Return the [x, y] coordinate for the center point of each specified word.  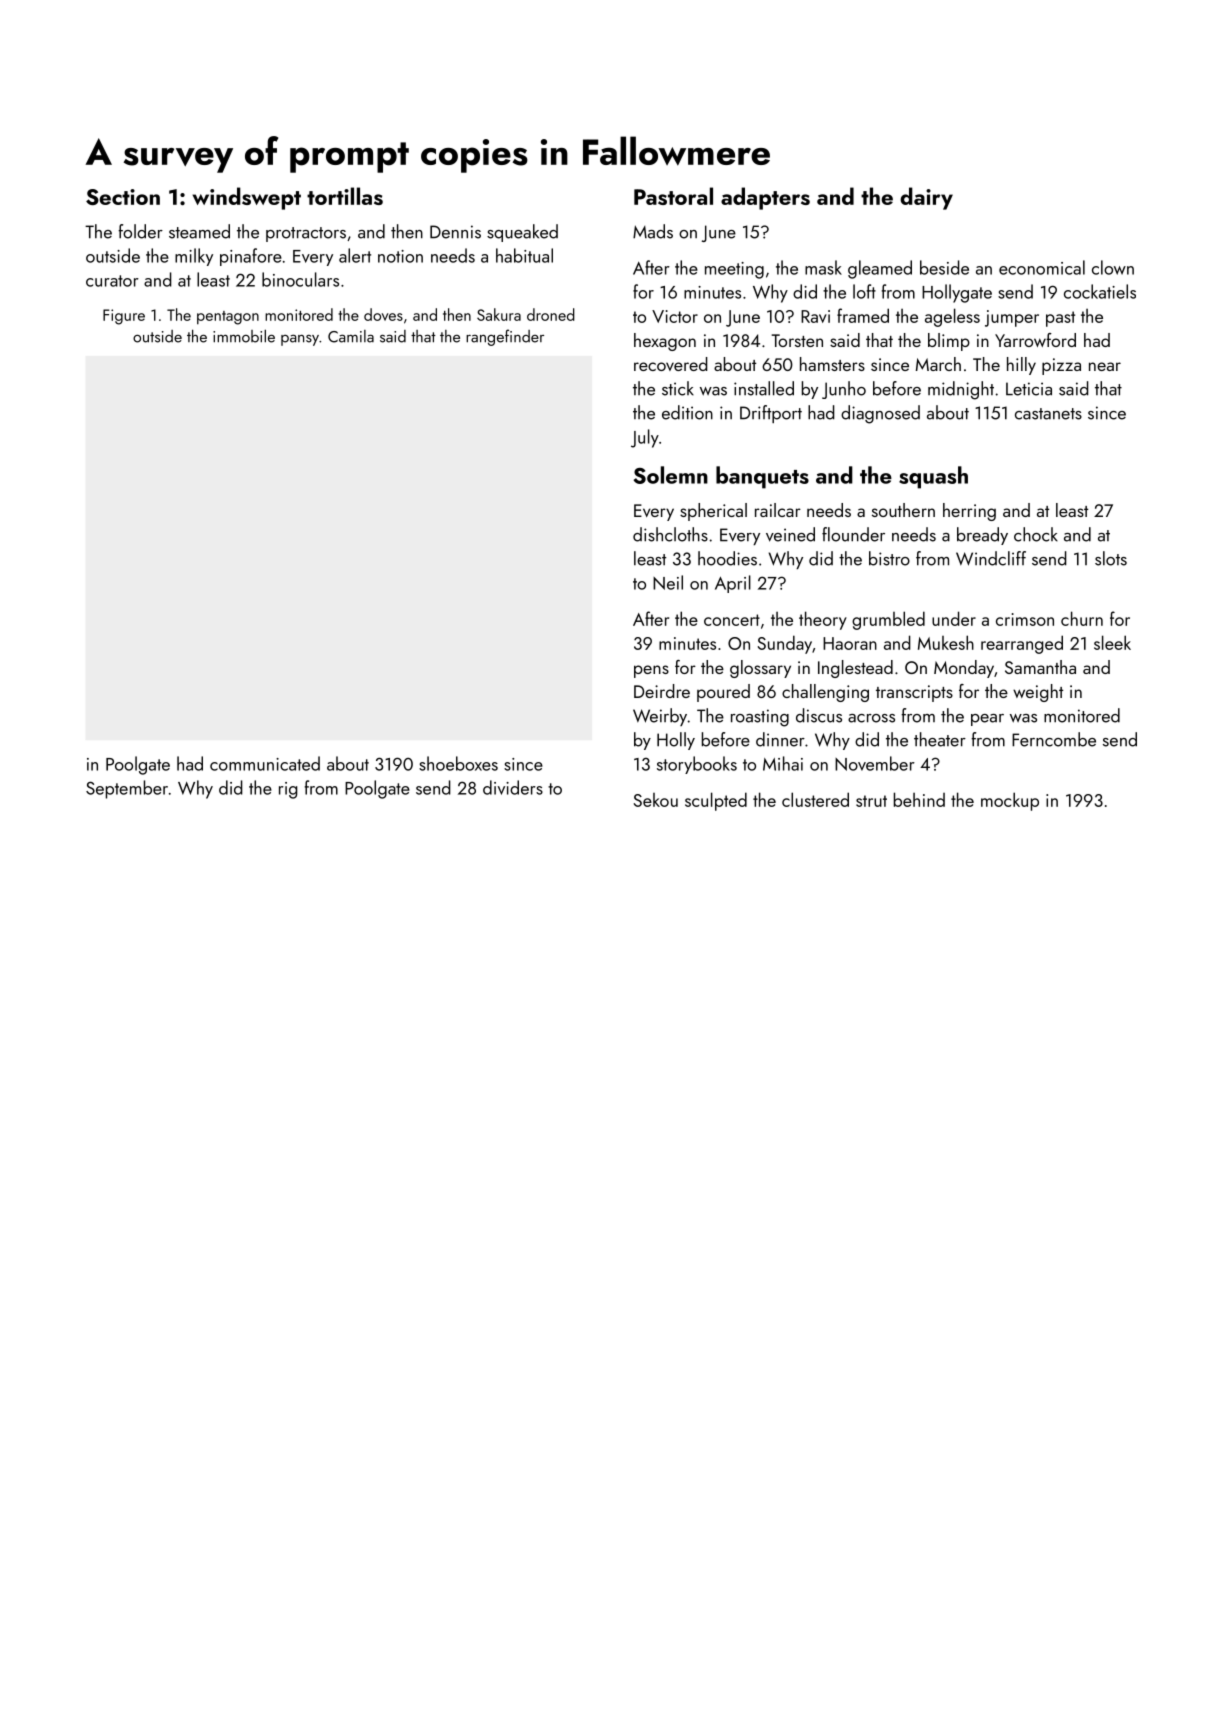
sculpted [716, 801]
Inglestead [855, 669]
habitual [524, 255]
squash [933, 477]
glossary [760, 669]
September [127, 789]
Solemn [671, 475]
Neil [668, 582]
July [645, 438]
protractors [306, 234]
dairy [926, 198]
